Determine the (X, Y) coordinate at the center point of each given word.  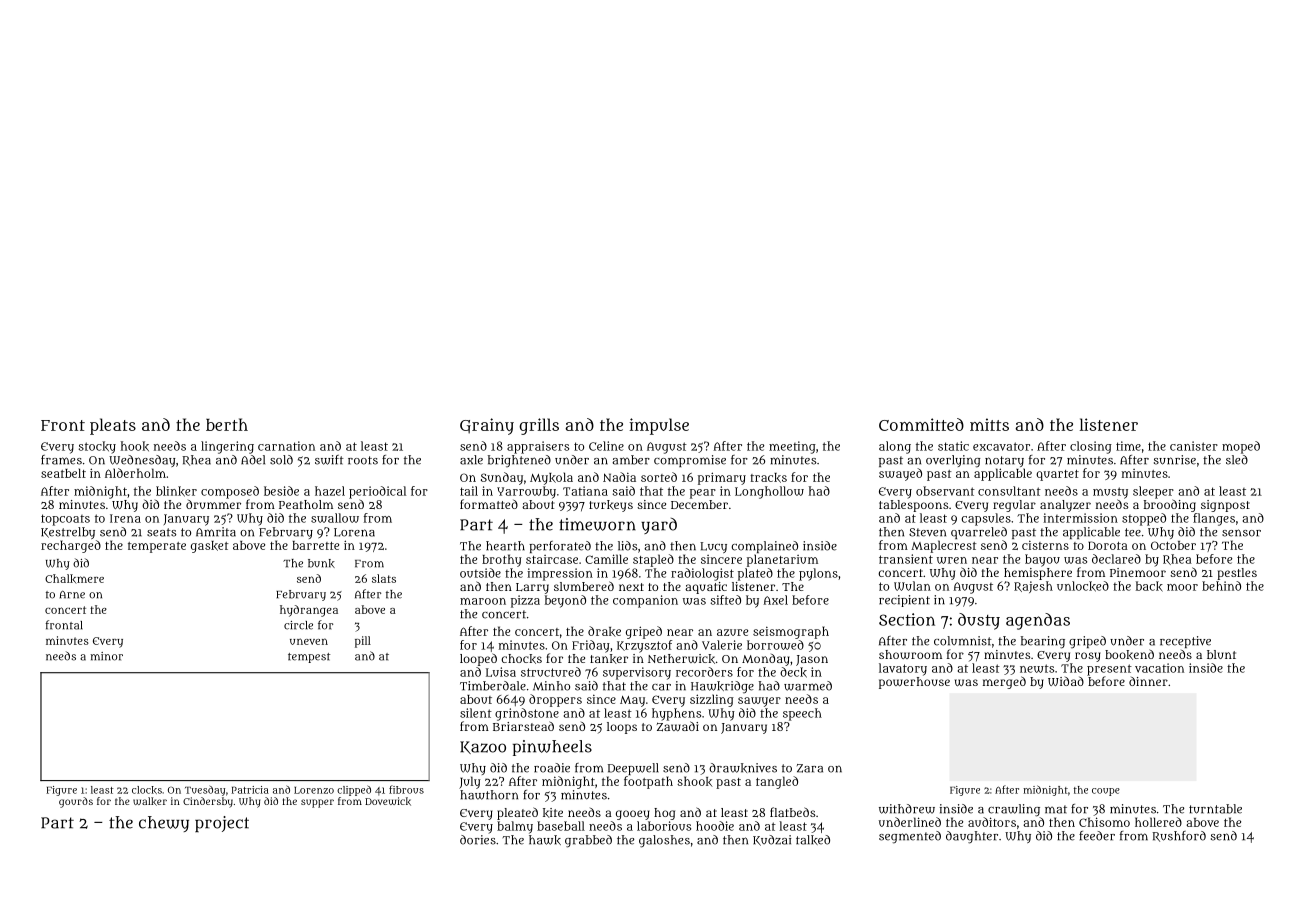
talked (813, 840)
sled (1237, 460)
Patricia (250, 790)
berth (227, 424)
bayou (1042, 560)
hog (664, 814)
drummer (213, 504)
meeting (792, 447)
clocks (147, 790)
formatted (489, 504)
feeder (1097, 836)
